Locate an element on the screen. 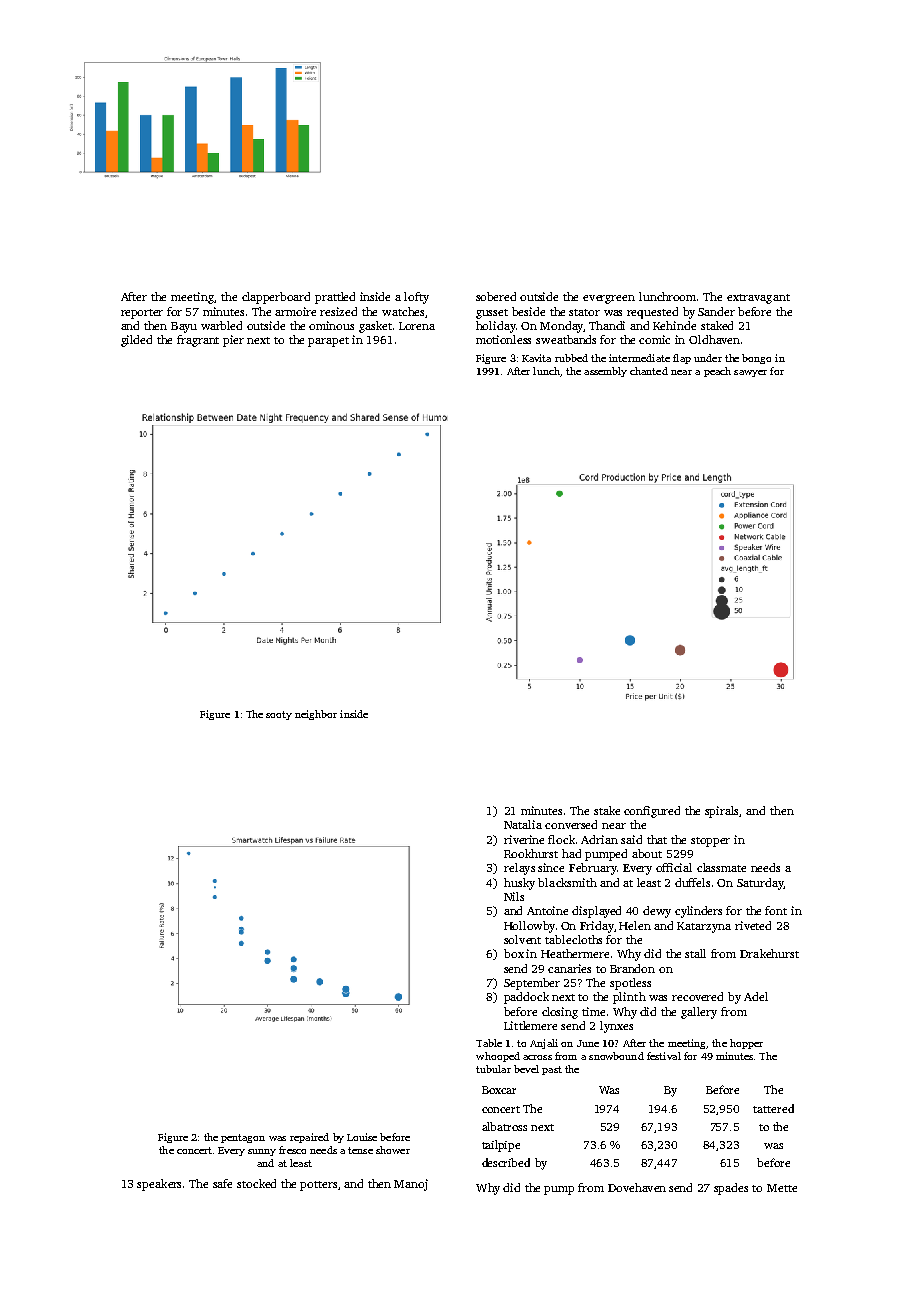 This screenshot has width=924, height=1308. hopper is located at coordinates (746, 1044).
